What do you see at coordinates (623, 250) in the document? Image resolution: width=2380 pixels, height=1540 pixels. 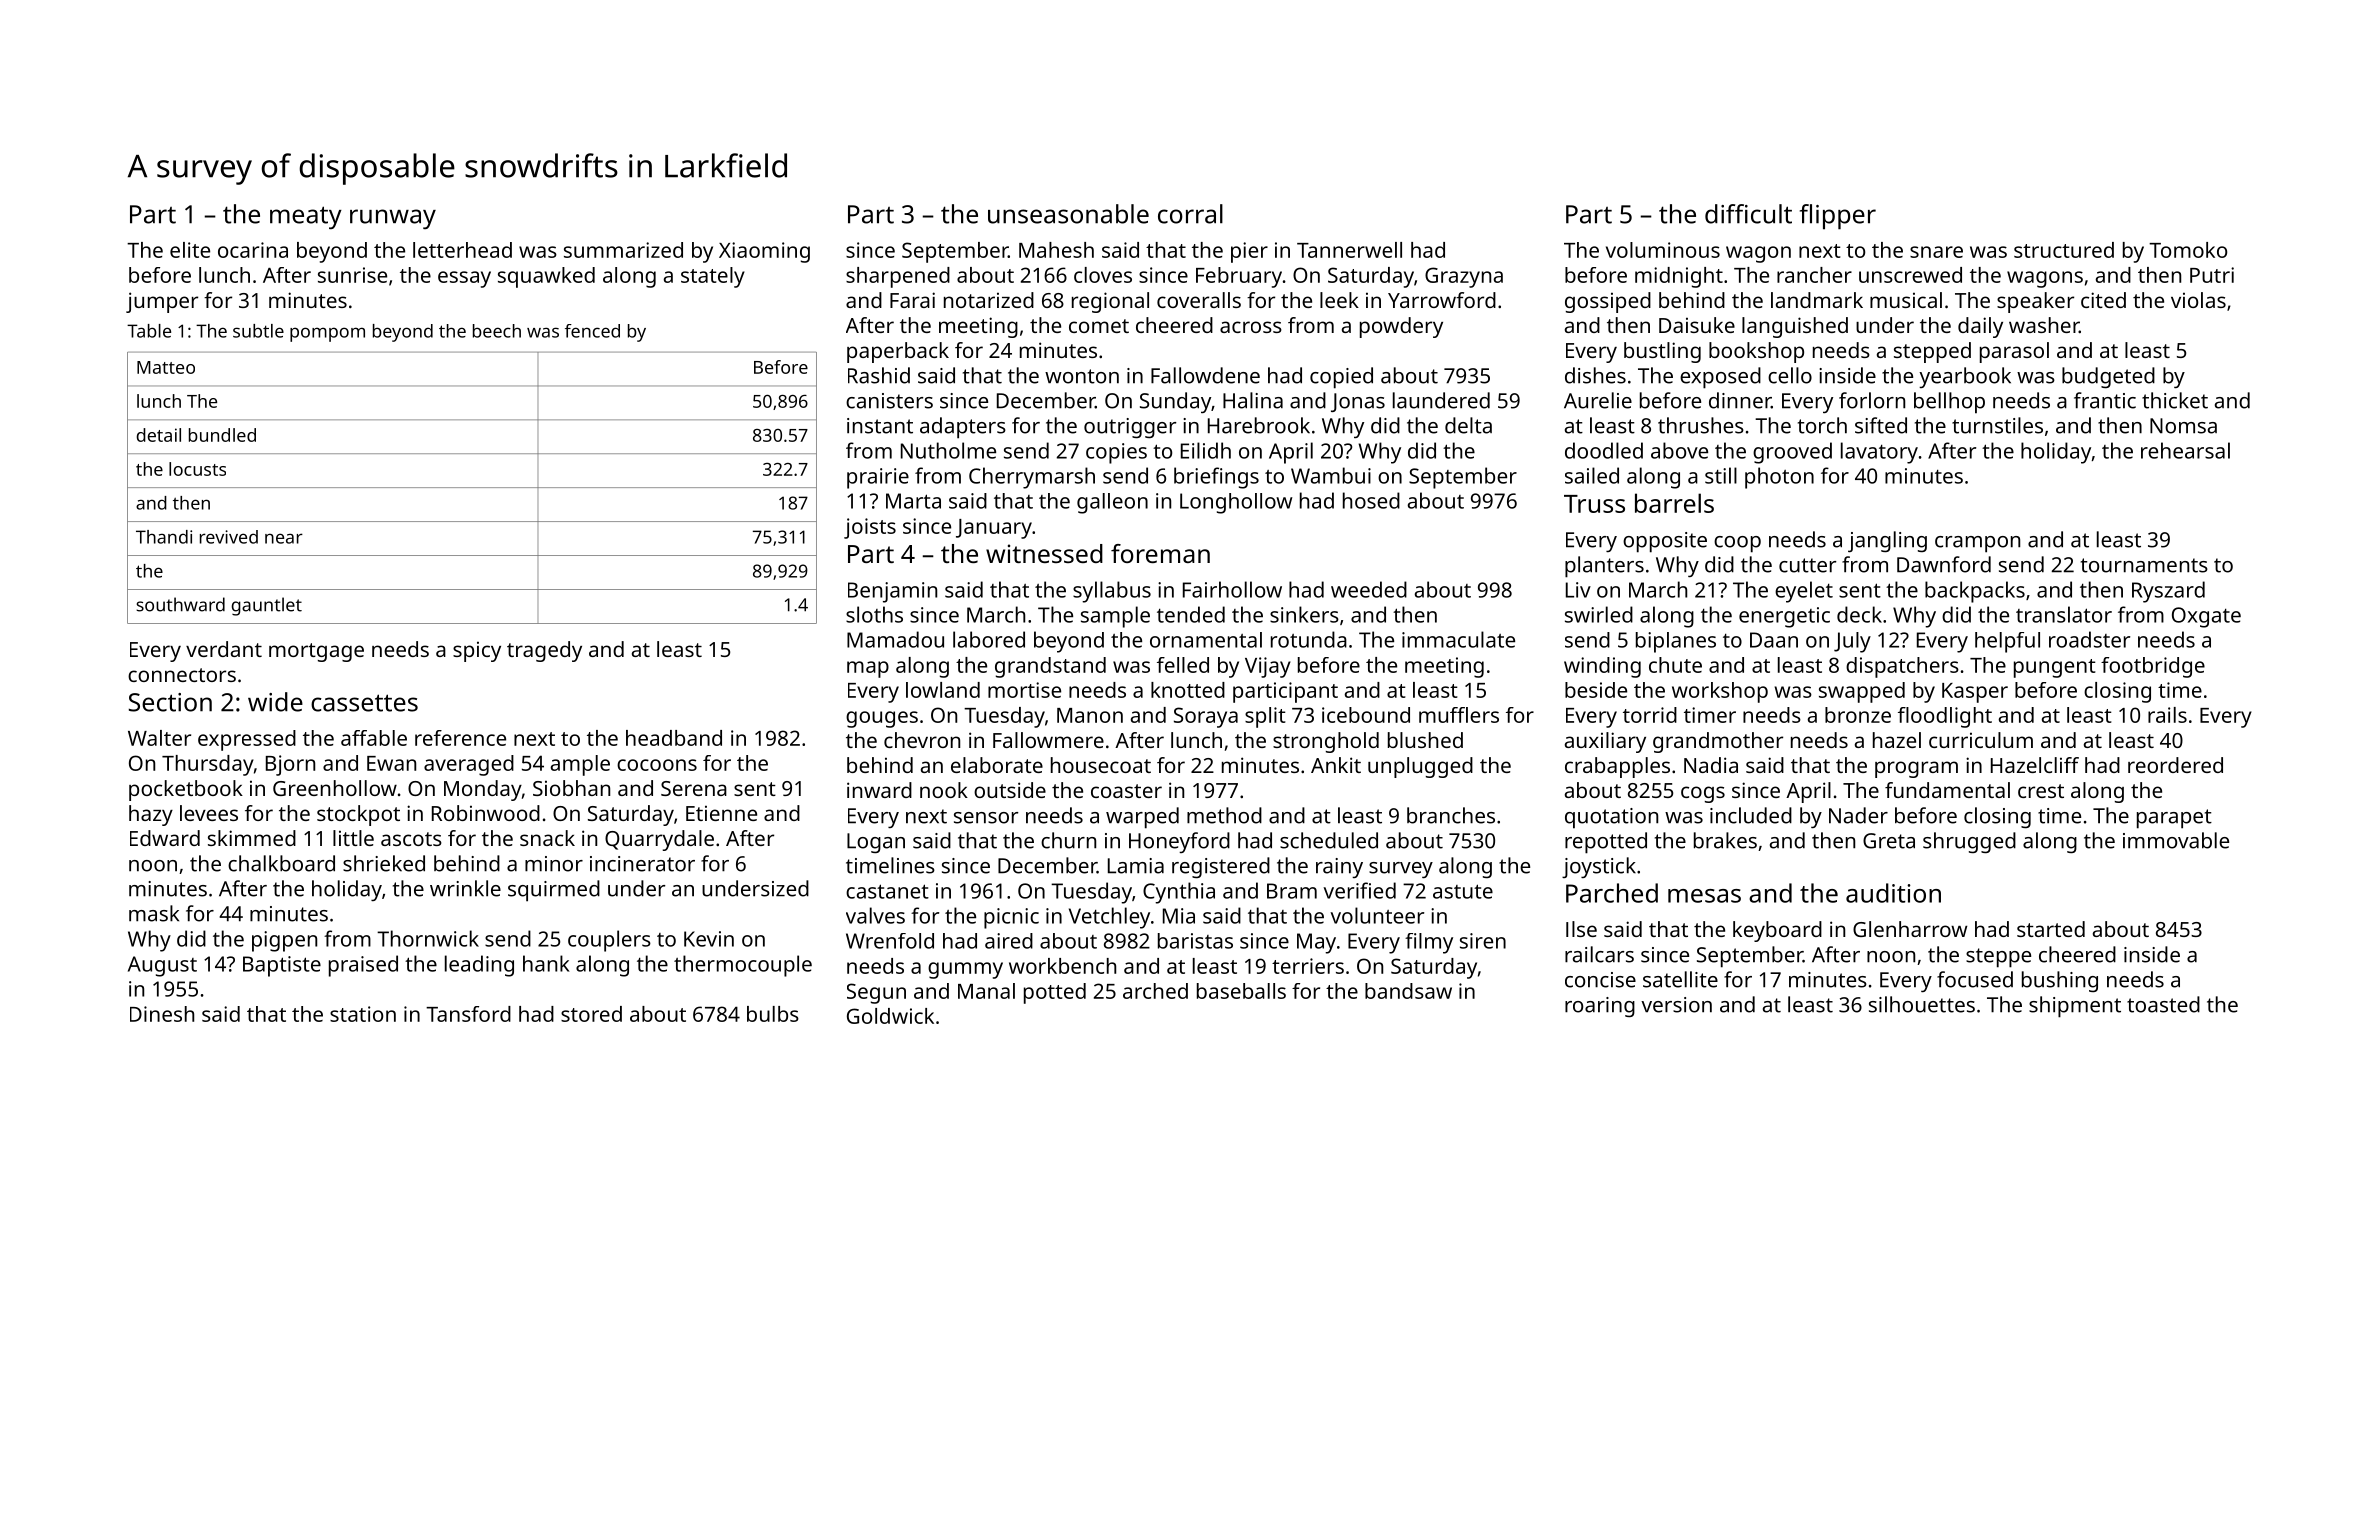 I see `summarized` at bounding box center [623, 250].
